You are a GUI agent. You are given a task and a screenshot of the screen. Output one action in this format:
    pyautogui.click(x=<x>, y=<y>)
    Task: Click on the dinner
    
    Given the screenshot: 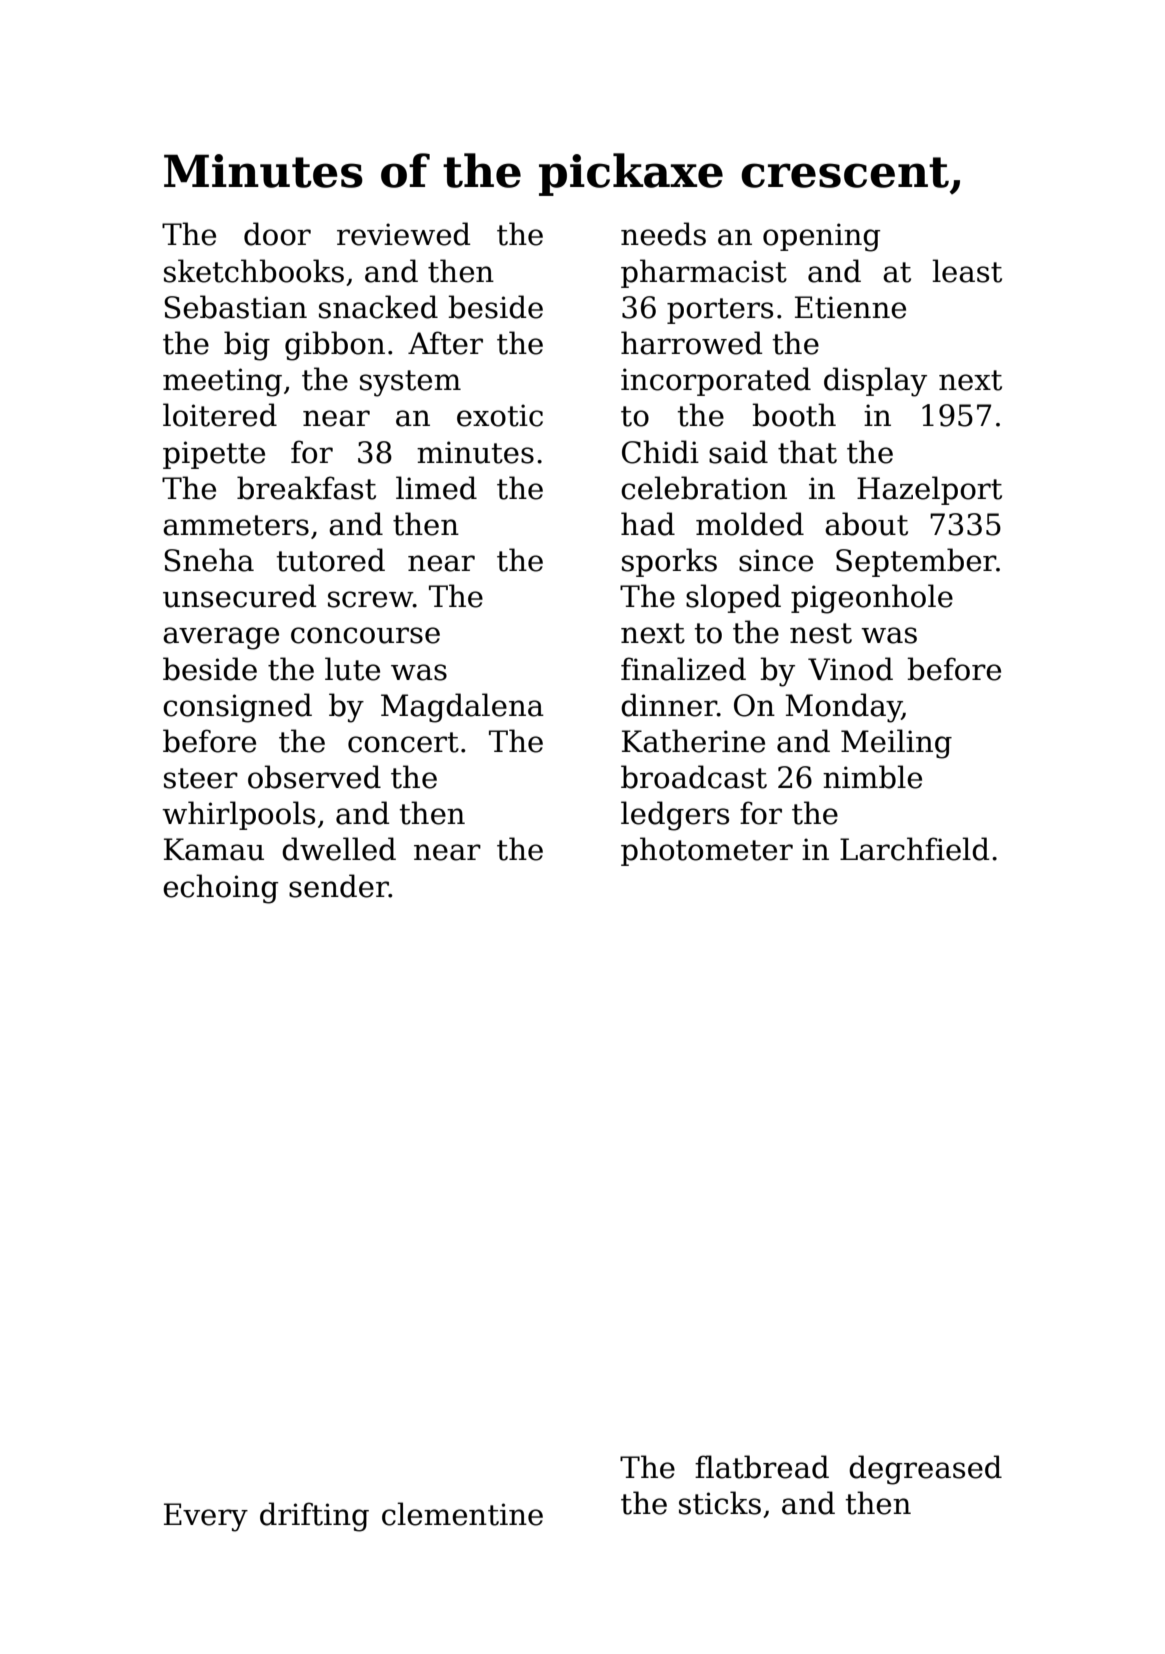 What is the action you would take?
    pyautogui.click(x=669, y=705)
